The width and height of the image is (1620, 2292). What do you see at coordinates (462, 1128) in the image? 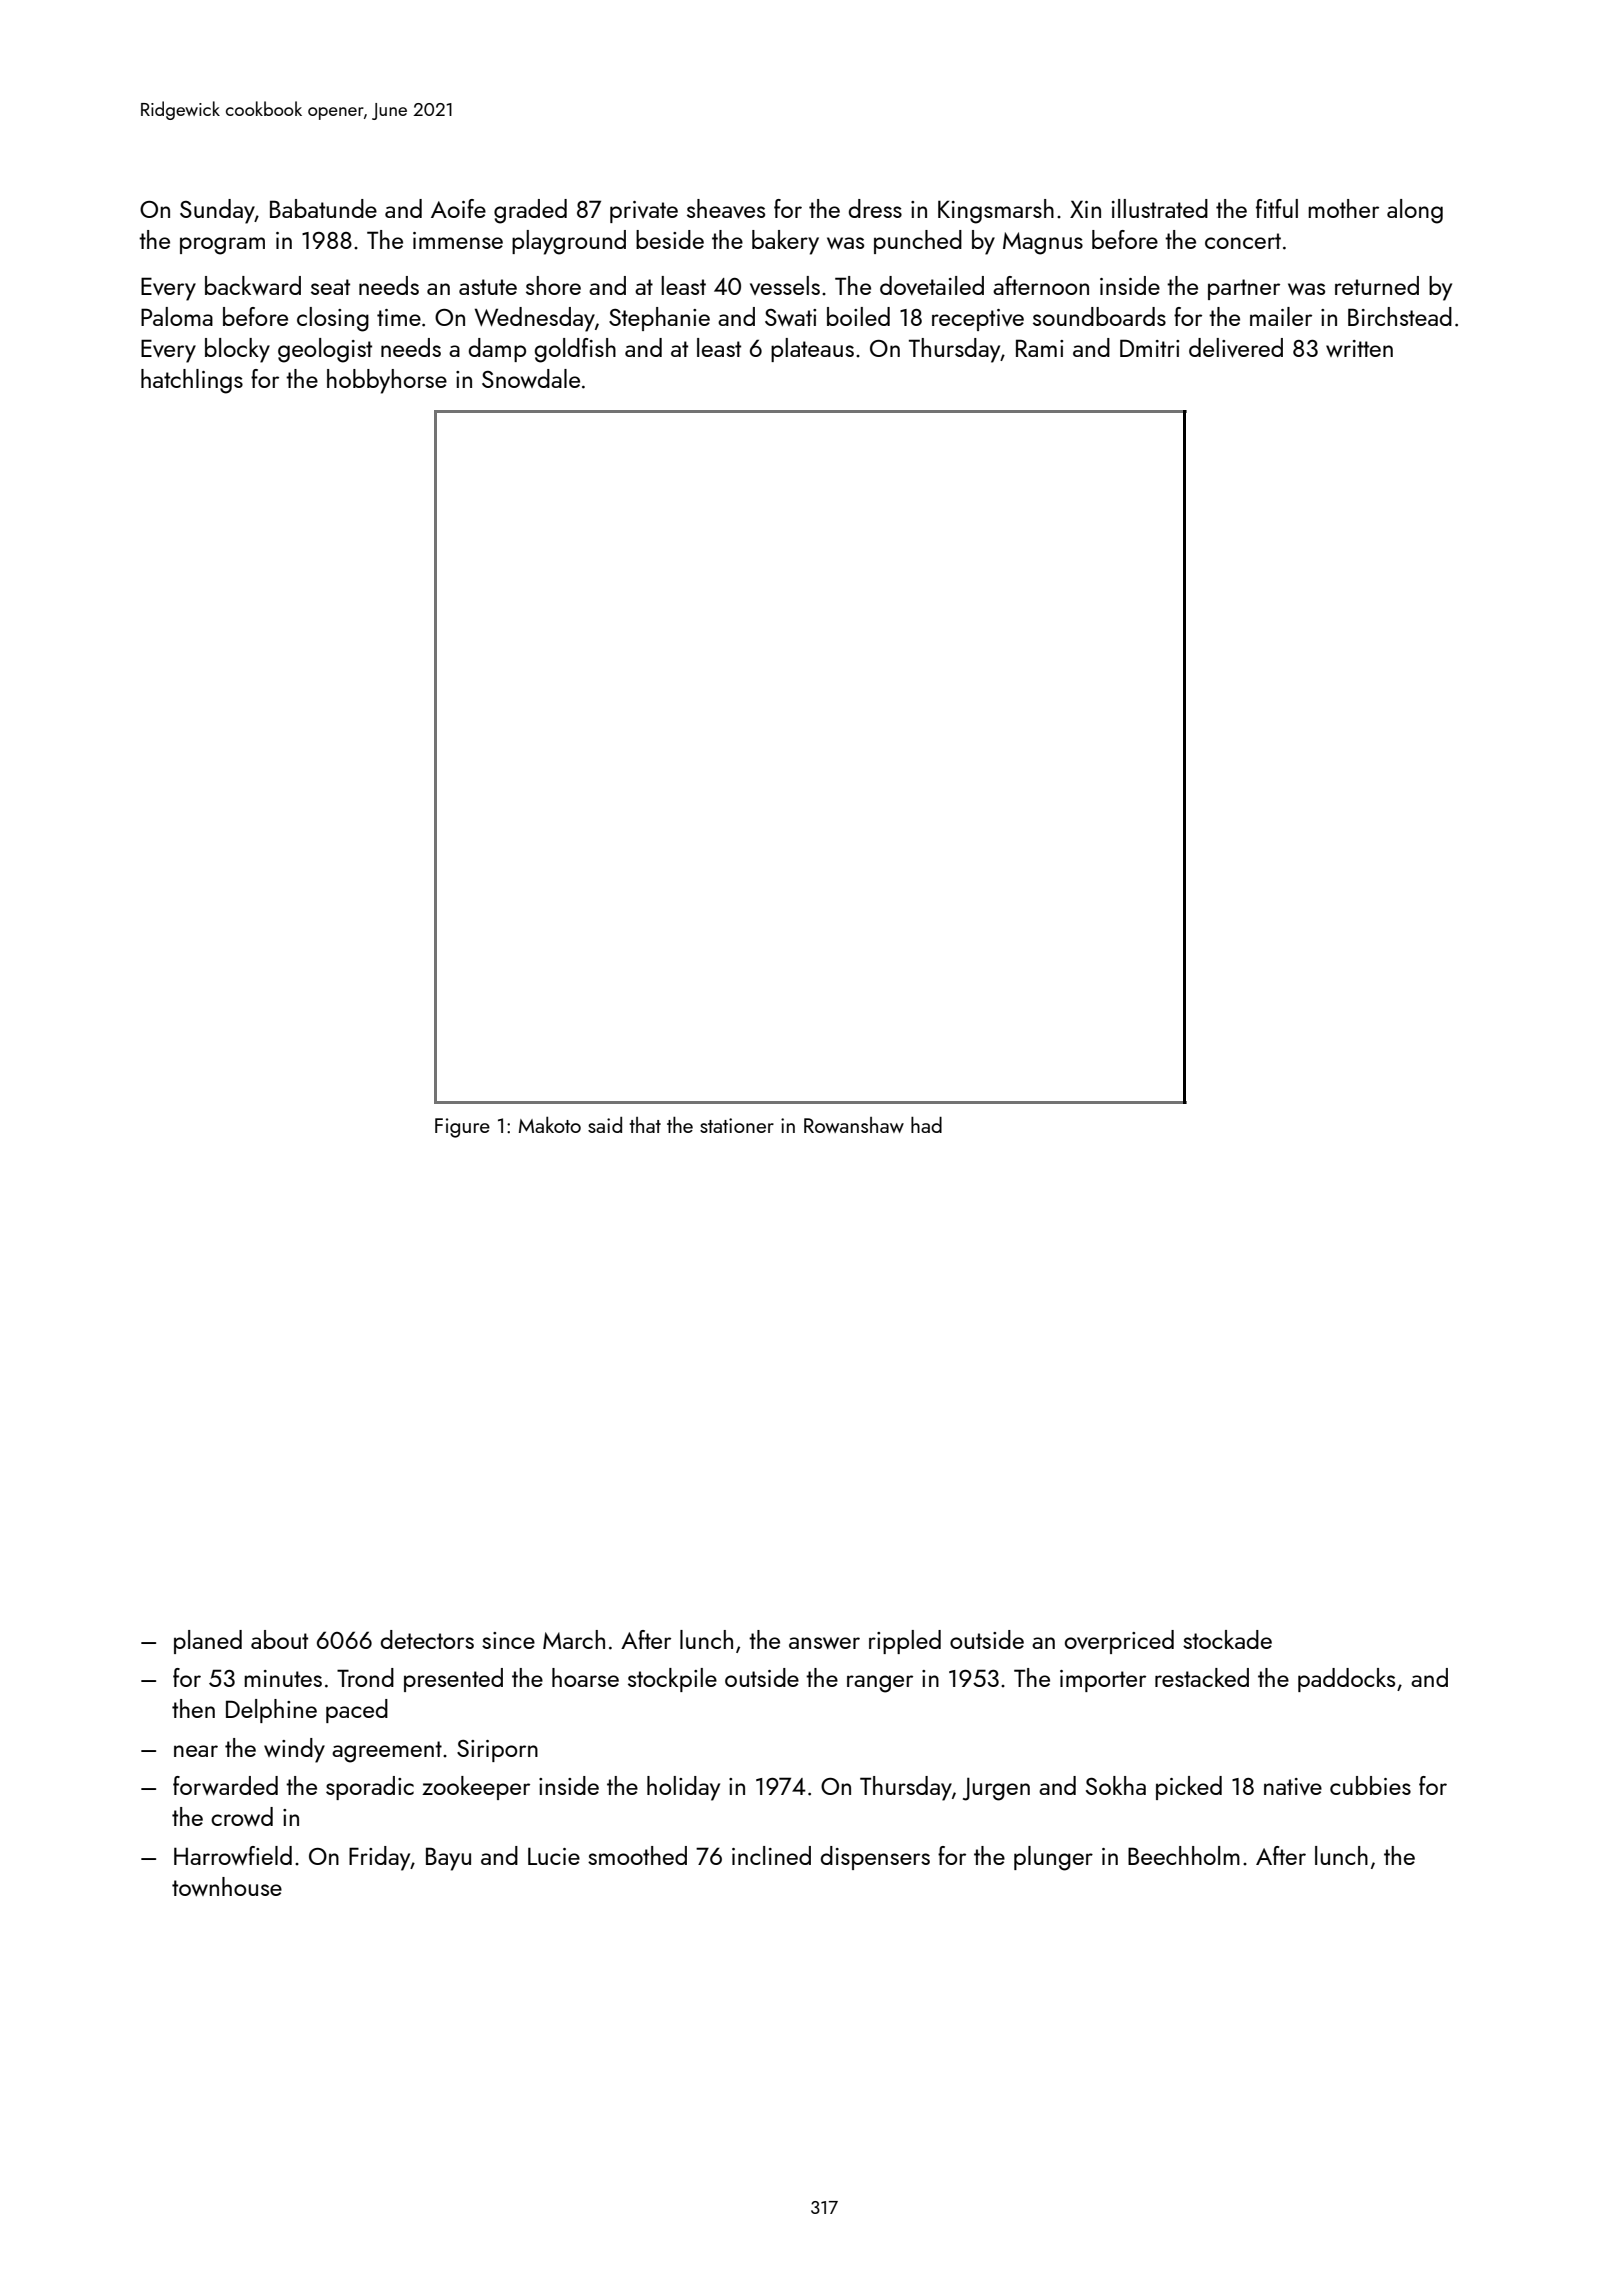
I see `Figure` at bounding box center [462, 1128].
